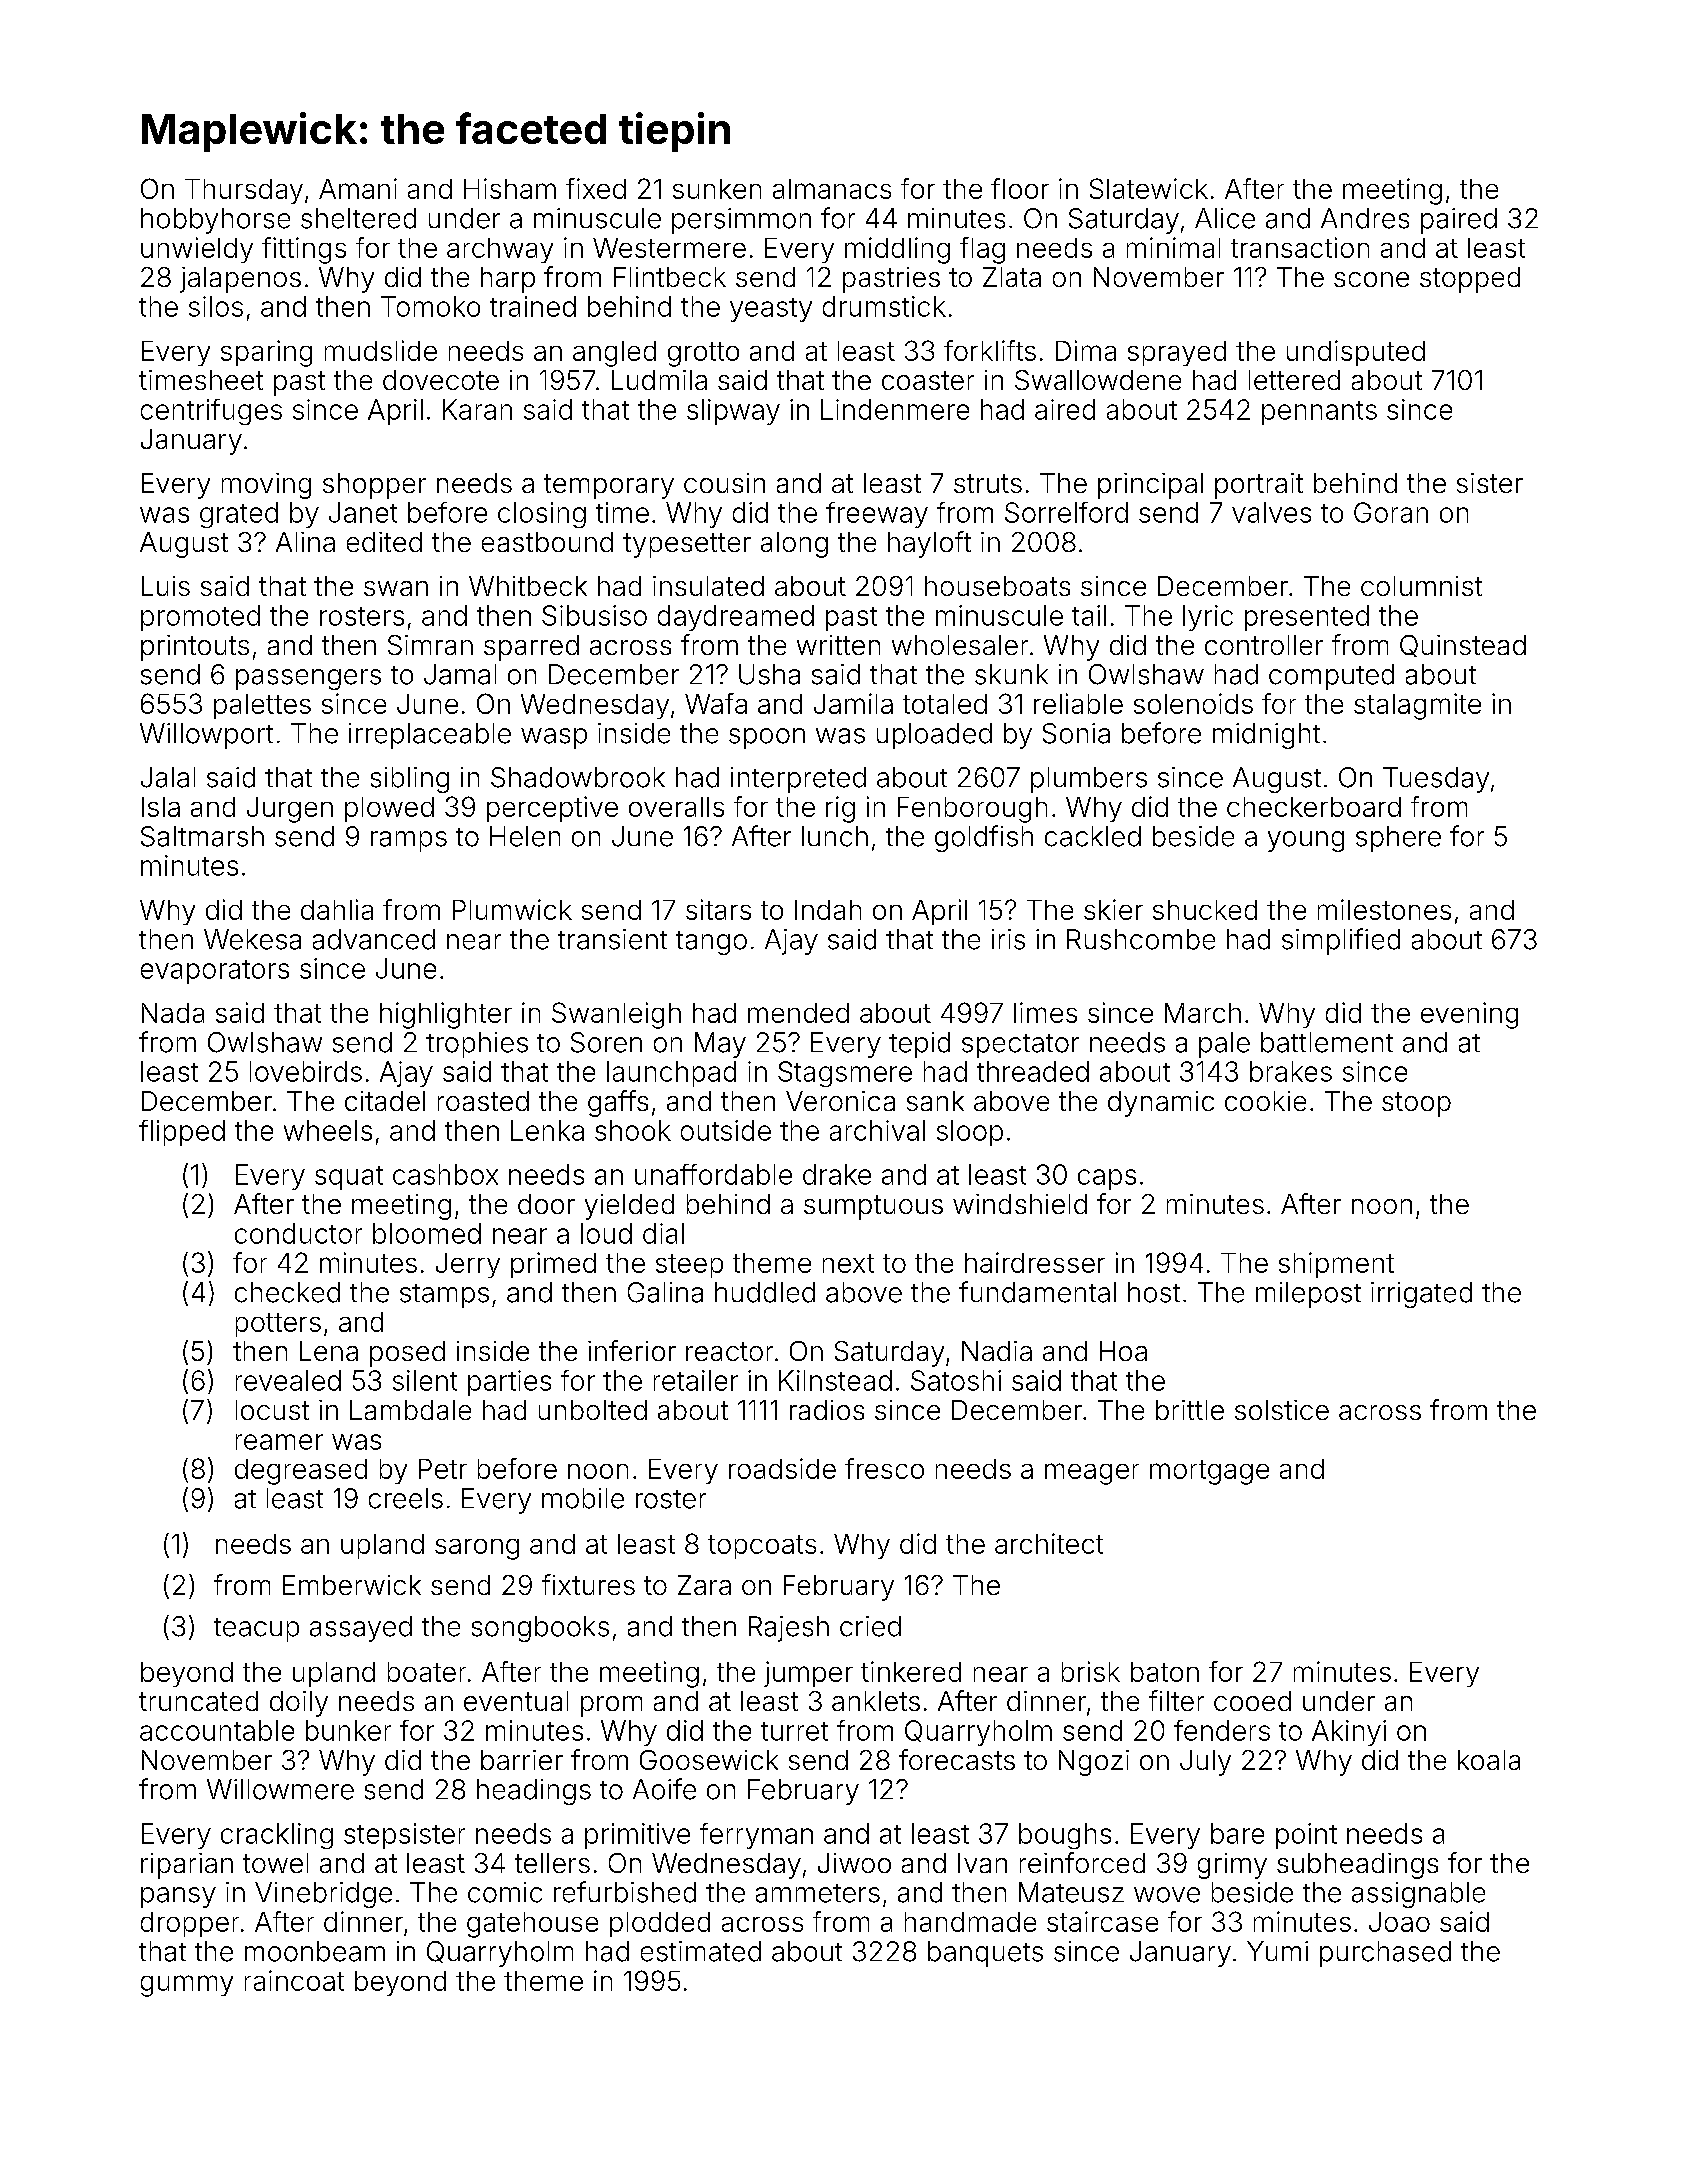 The height and width of the document is (2178, 1683). Describe the element at coordinates (596, 188) in the document. I see `fixed` at that location.
